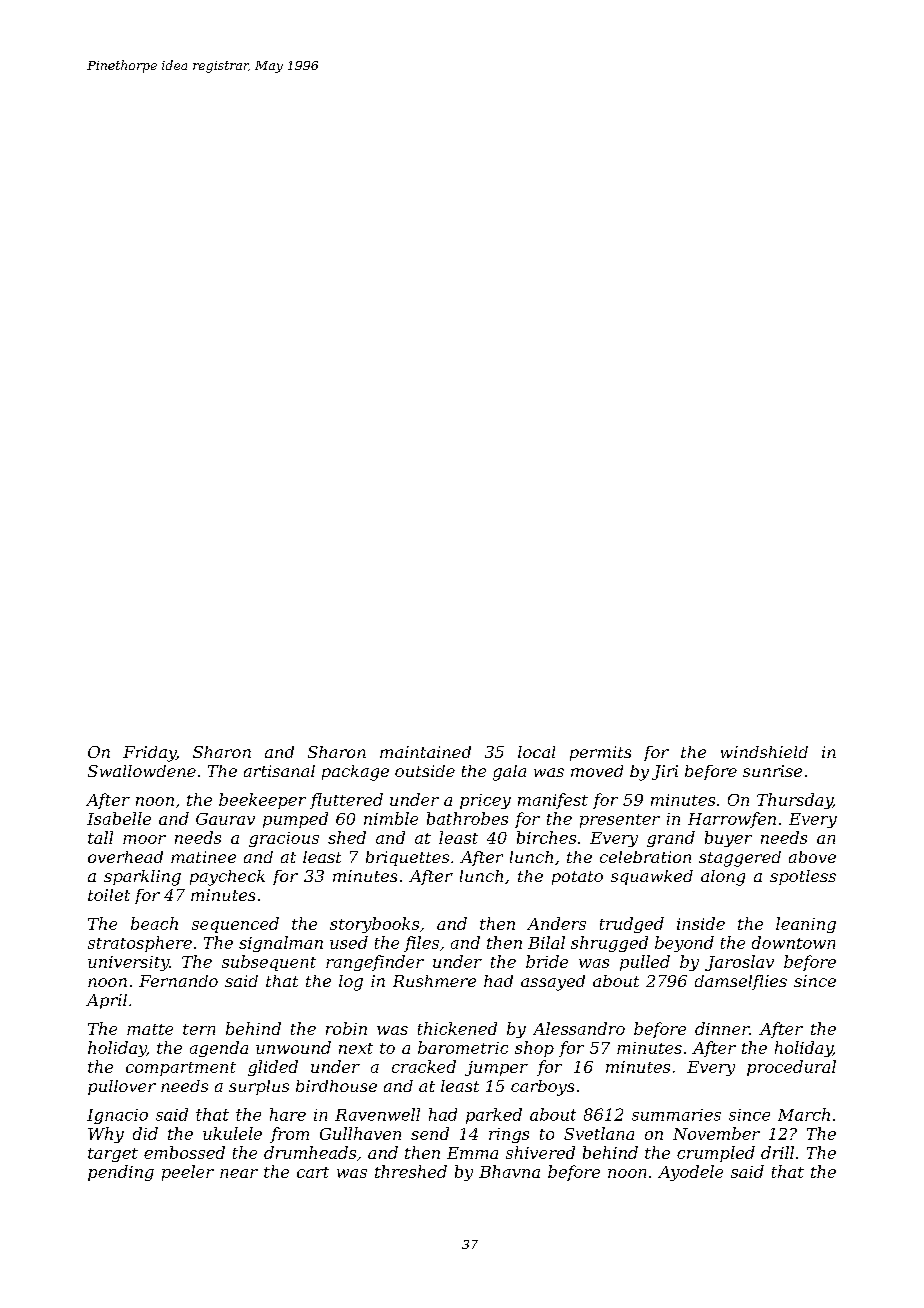  I want to click on jumper, so click(496, 1068).
